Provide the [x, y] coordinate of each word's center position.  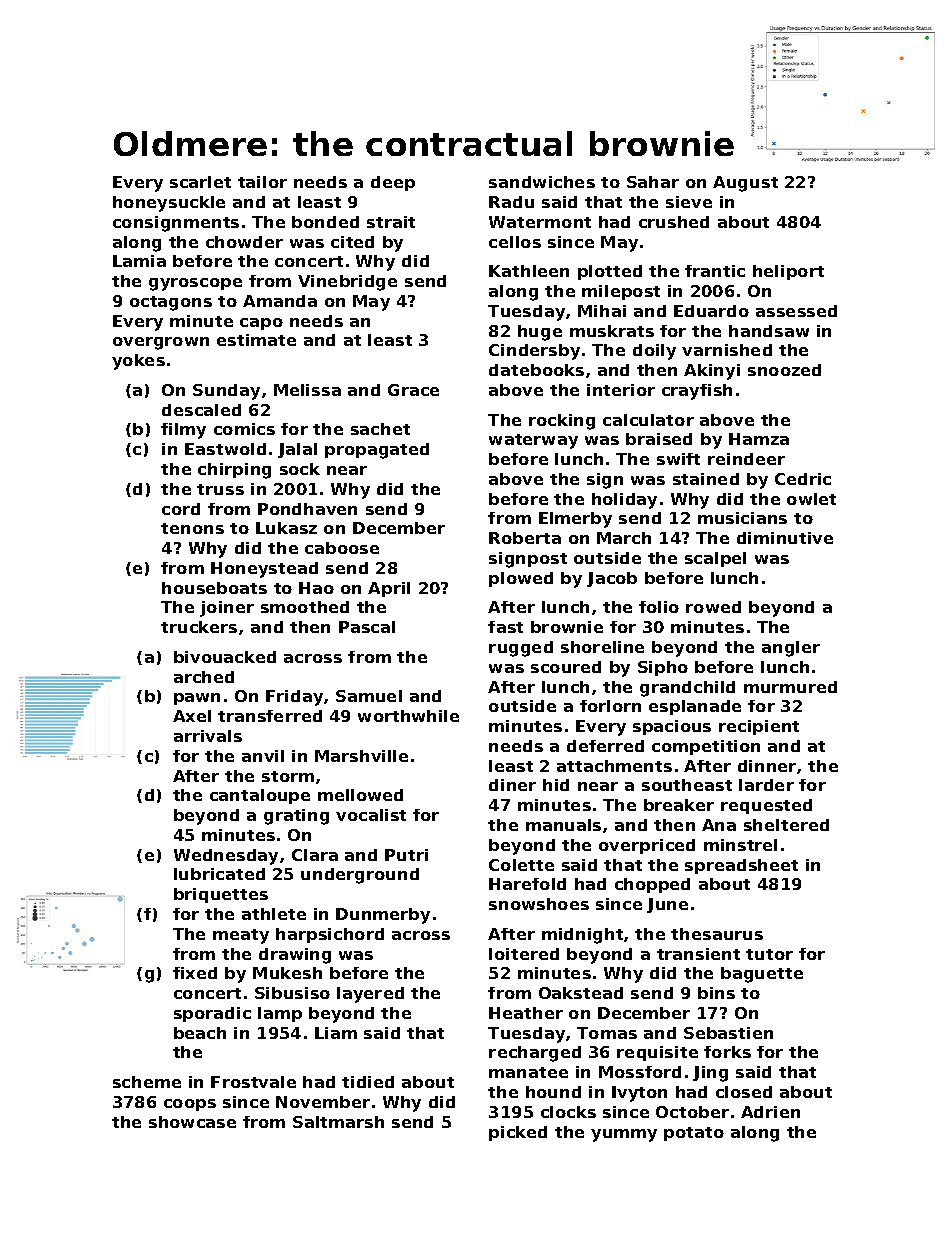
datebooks [536, 370]
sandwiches [542, 182]
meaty [241, 936]
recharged [535, 1054]
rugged [521, 649]
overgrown [161, 343]
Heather [526, 1013]
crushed [674, 222]
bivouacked [225, 657]
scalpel [715, 559]
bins [716, 993]
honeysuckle [169, 204]
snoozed [784, 370]
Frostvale [253, 1082]
